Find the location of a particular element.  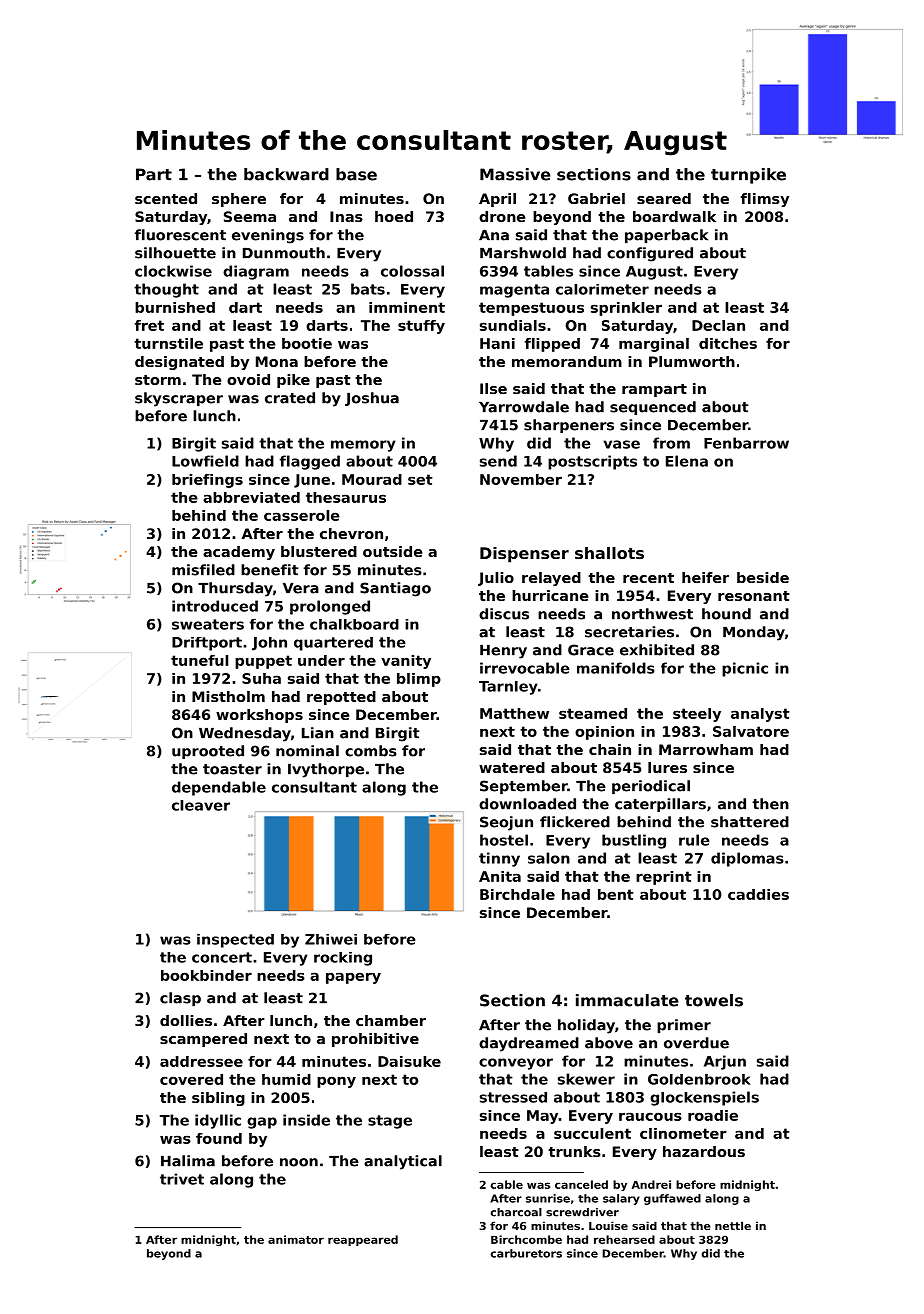

immaculate is located at coordinates (627, 1000).
